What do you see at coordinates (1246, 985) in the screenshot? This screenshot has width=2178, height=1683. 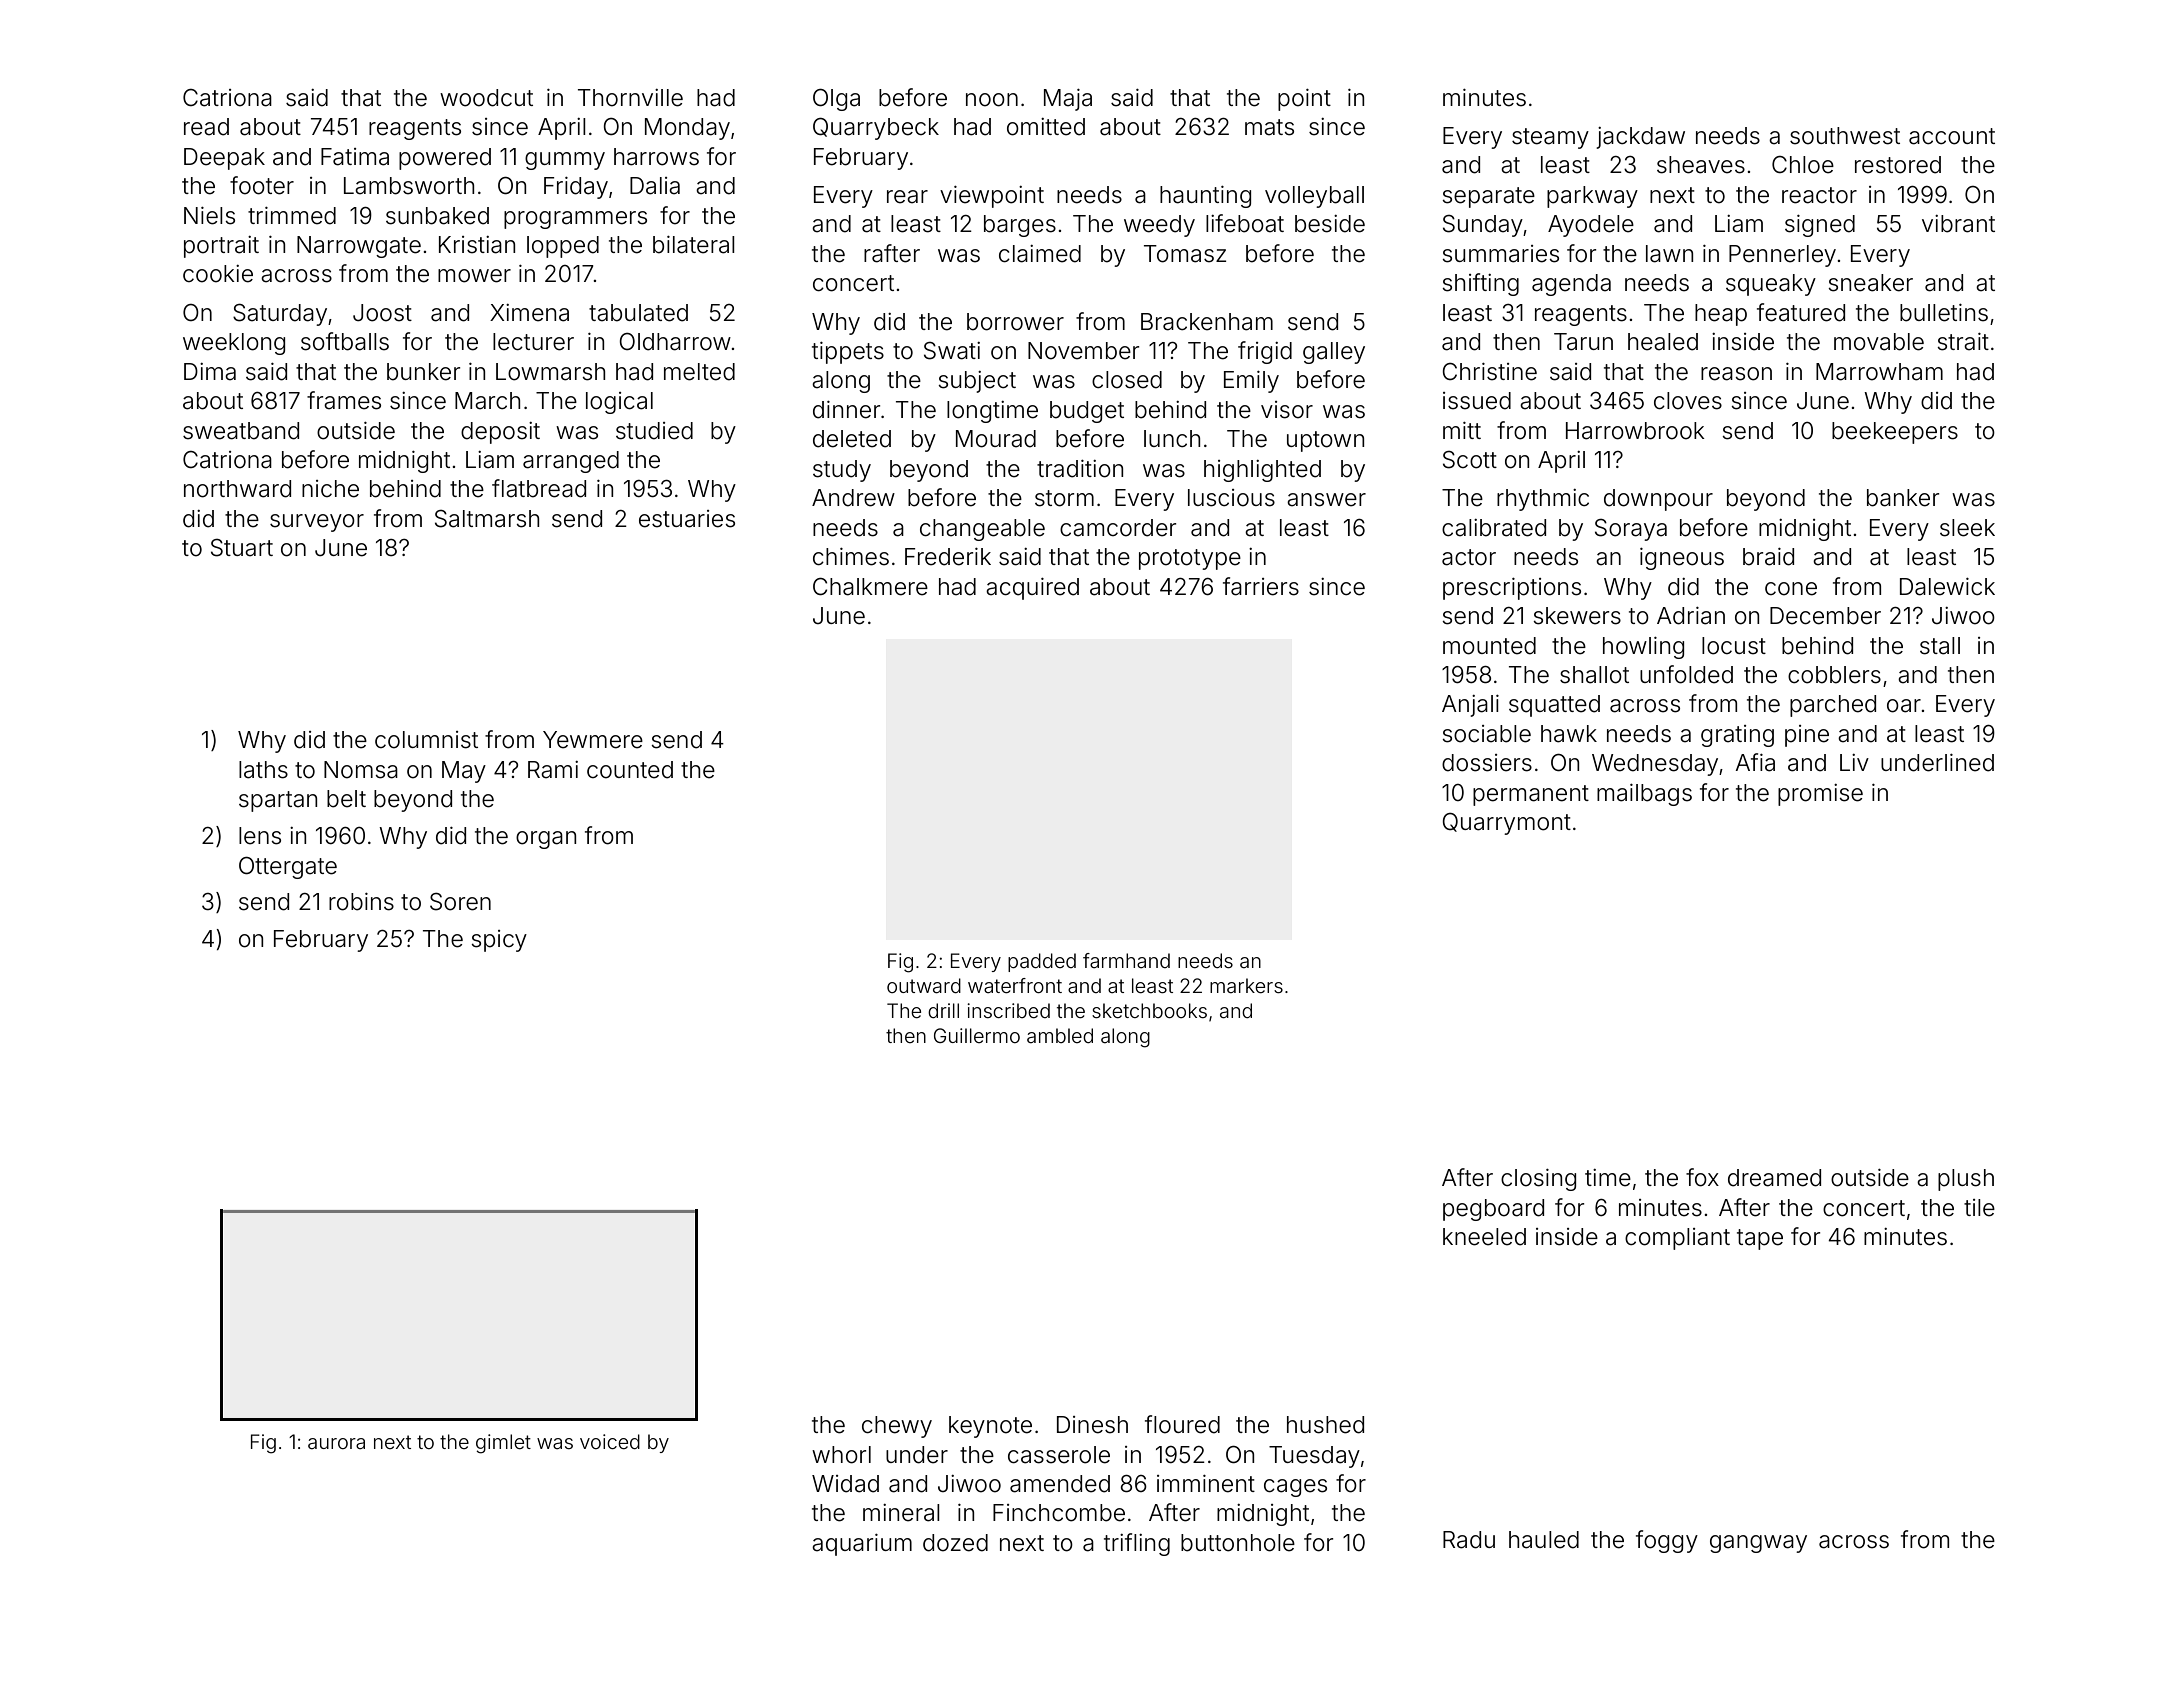 I see `markers` at bounding box center [1246, 985].
